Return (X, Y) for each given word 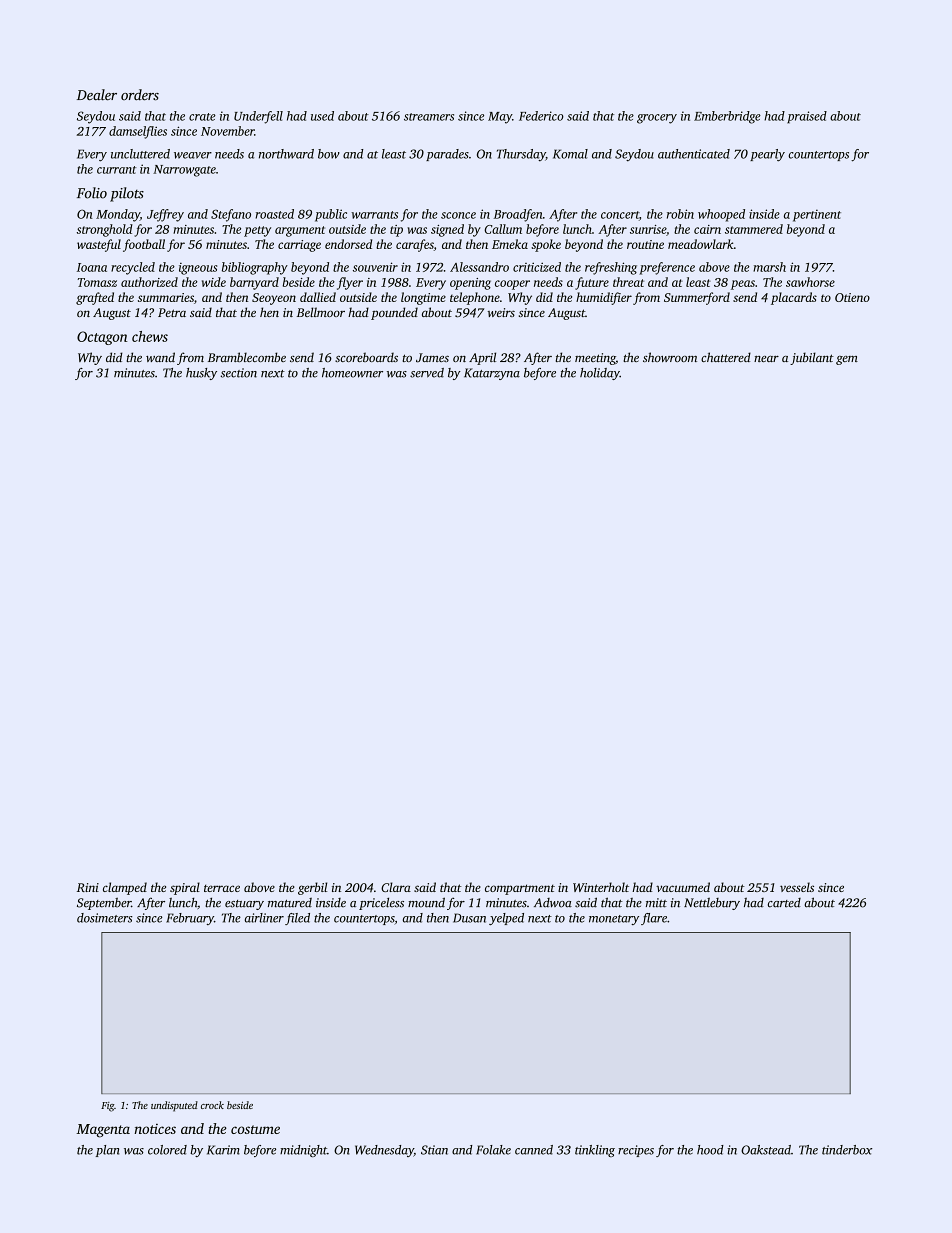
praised (807, 117)
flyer (350, 283)
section (239, 373)
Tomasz (97, 282)
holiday (600, 374)
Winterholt (601, 887)
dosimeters (104, 918)
